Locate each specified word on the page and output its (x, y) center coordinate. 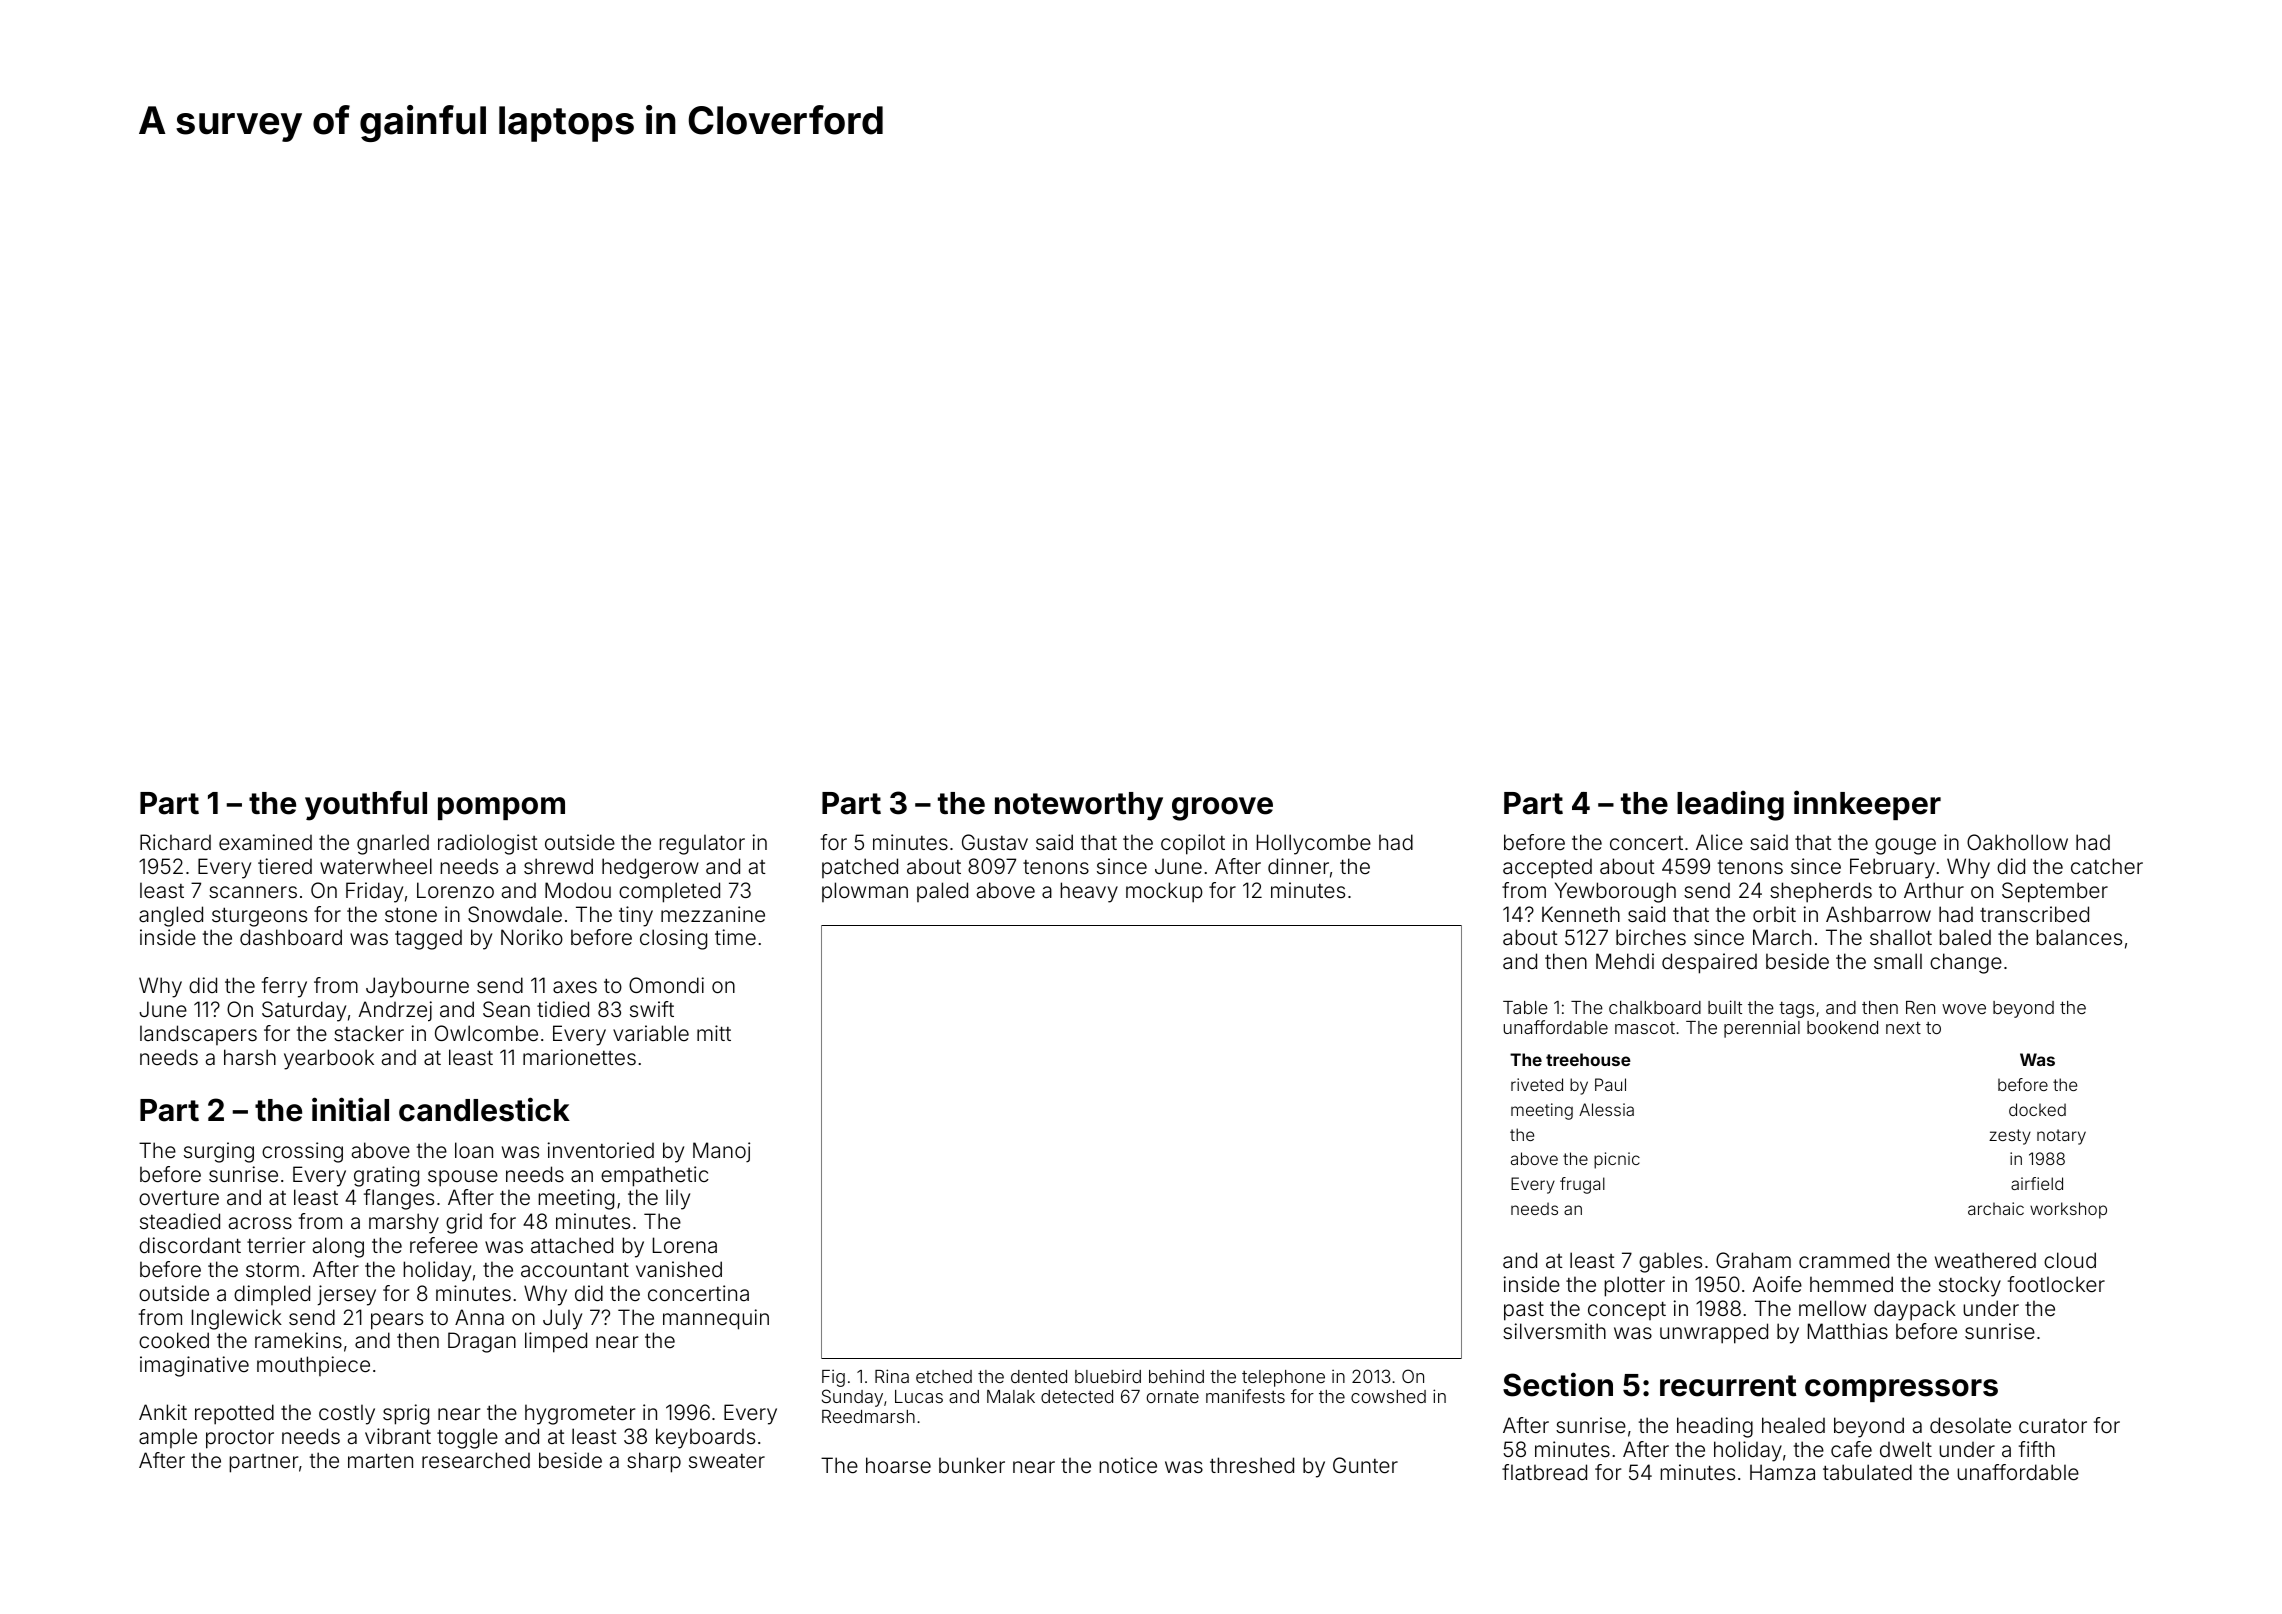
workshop (2068, 1210)
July (562, 1319)
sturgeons (259, 917)
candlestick (484, 1109)
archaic (1996, 1208)
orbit (1774, 914)
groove (1222, 809)
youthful (366, 806)
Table (1525, 1007)
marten (380, 1460)
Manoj (721, 1152)
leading (1730, 805)
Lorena (685, 1245)
